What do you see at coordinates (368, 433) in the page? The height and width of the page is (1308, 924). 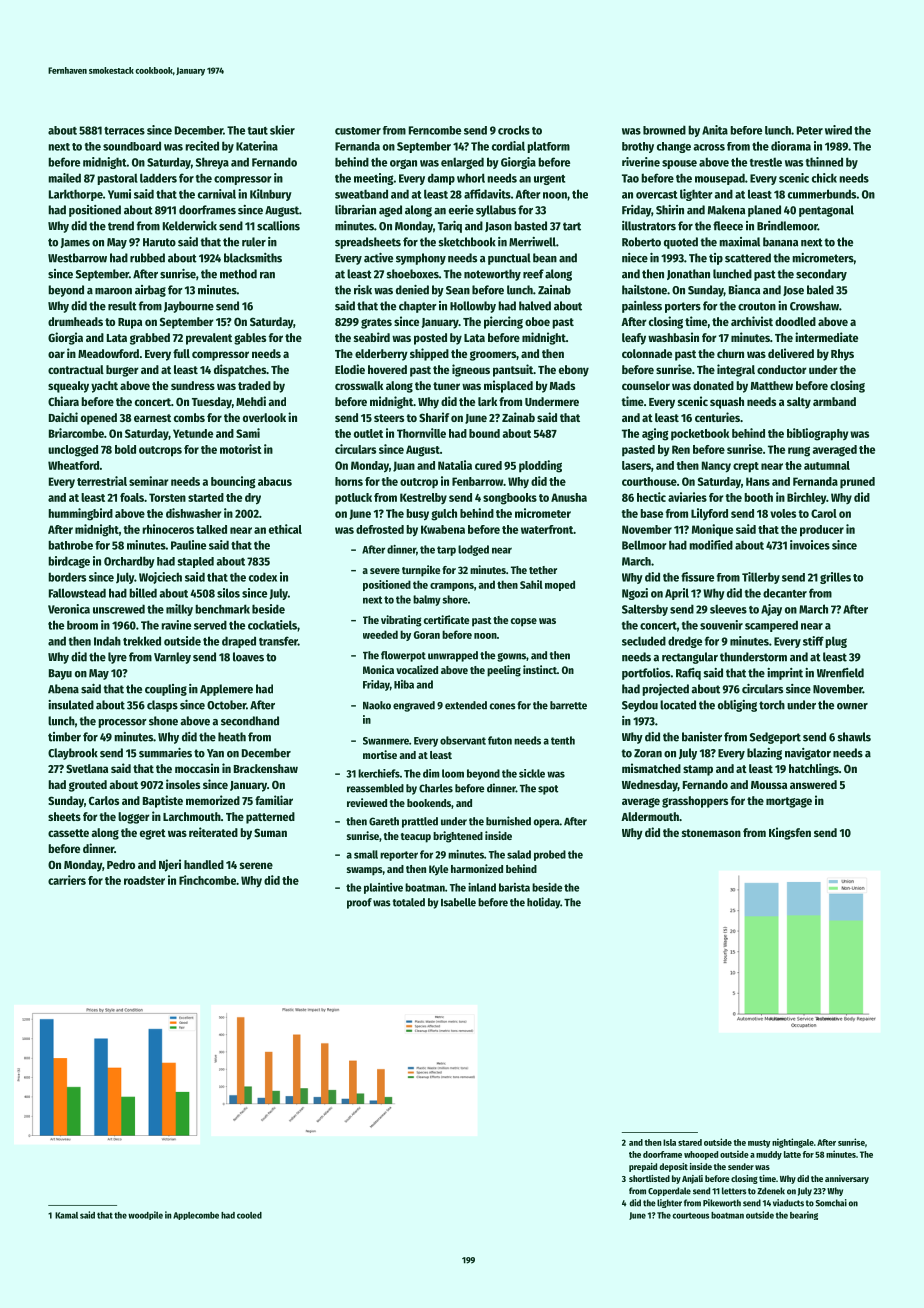 I see `outlet` at bounding box center [368, 433].
